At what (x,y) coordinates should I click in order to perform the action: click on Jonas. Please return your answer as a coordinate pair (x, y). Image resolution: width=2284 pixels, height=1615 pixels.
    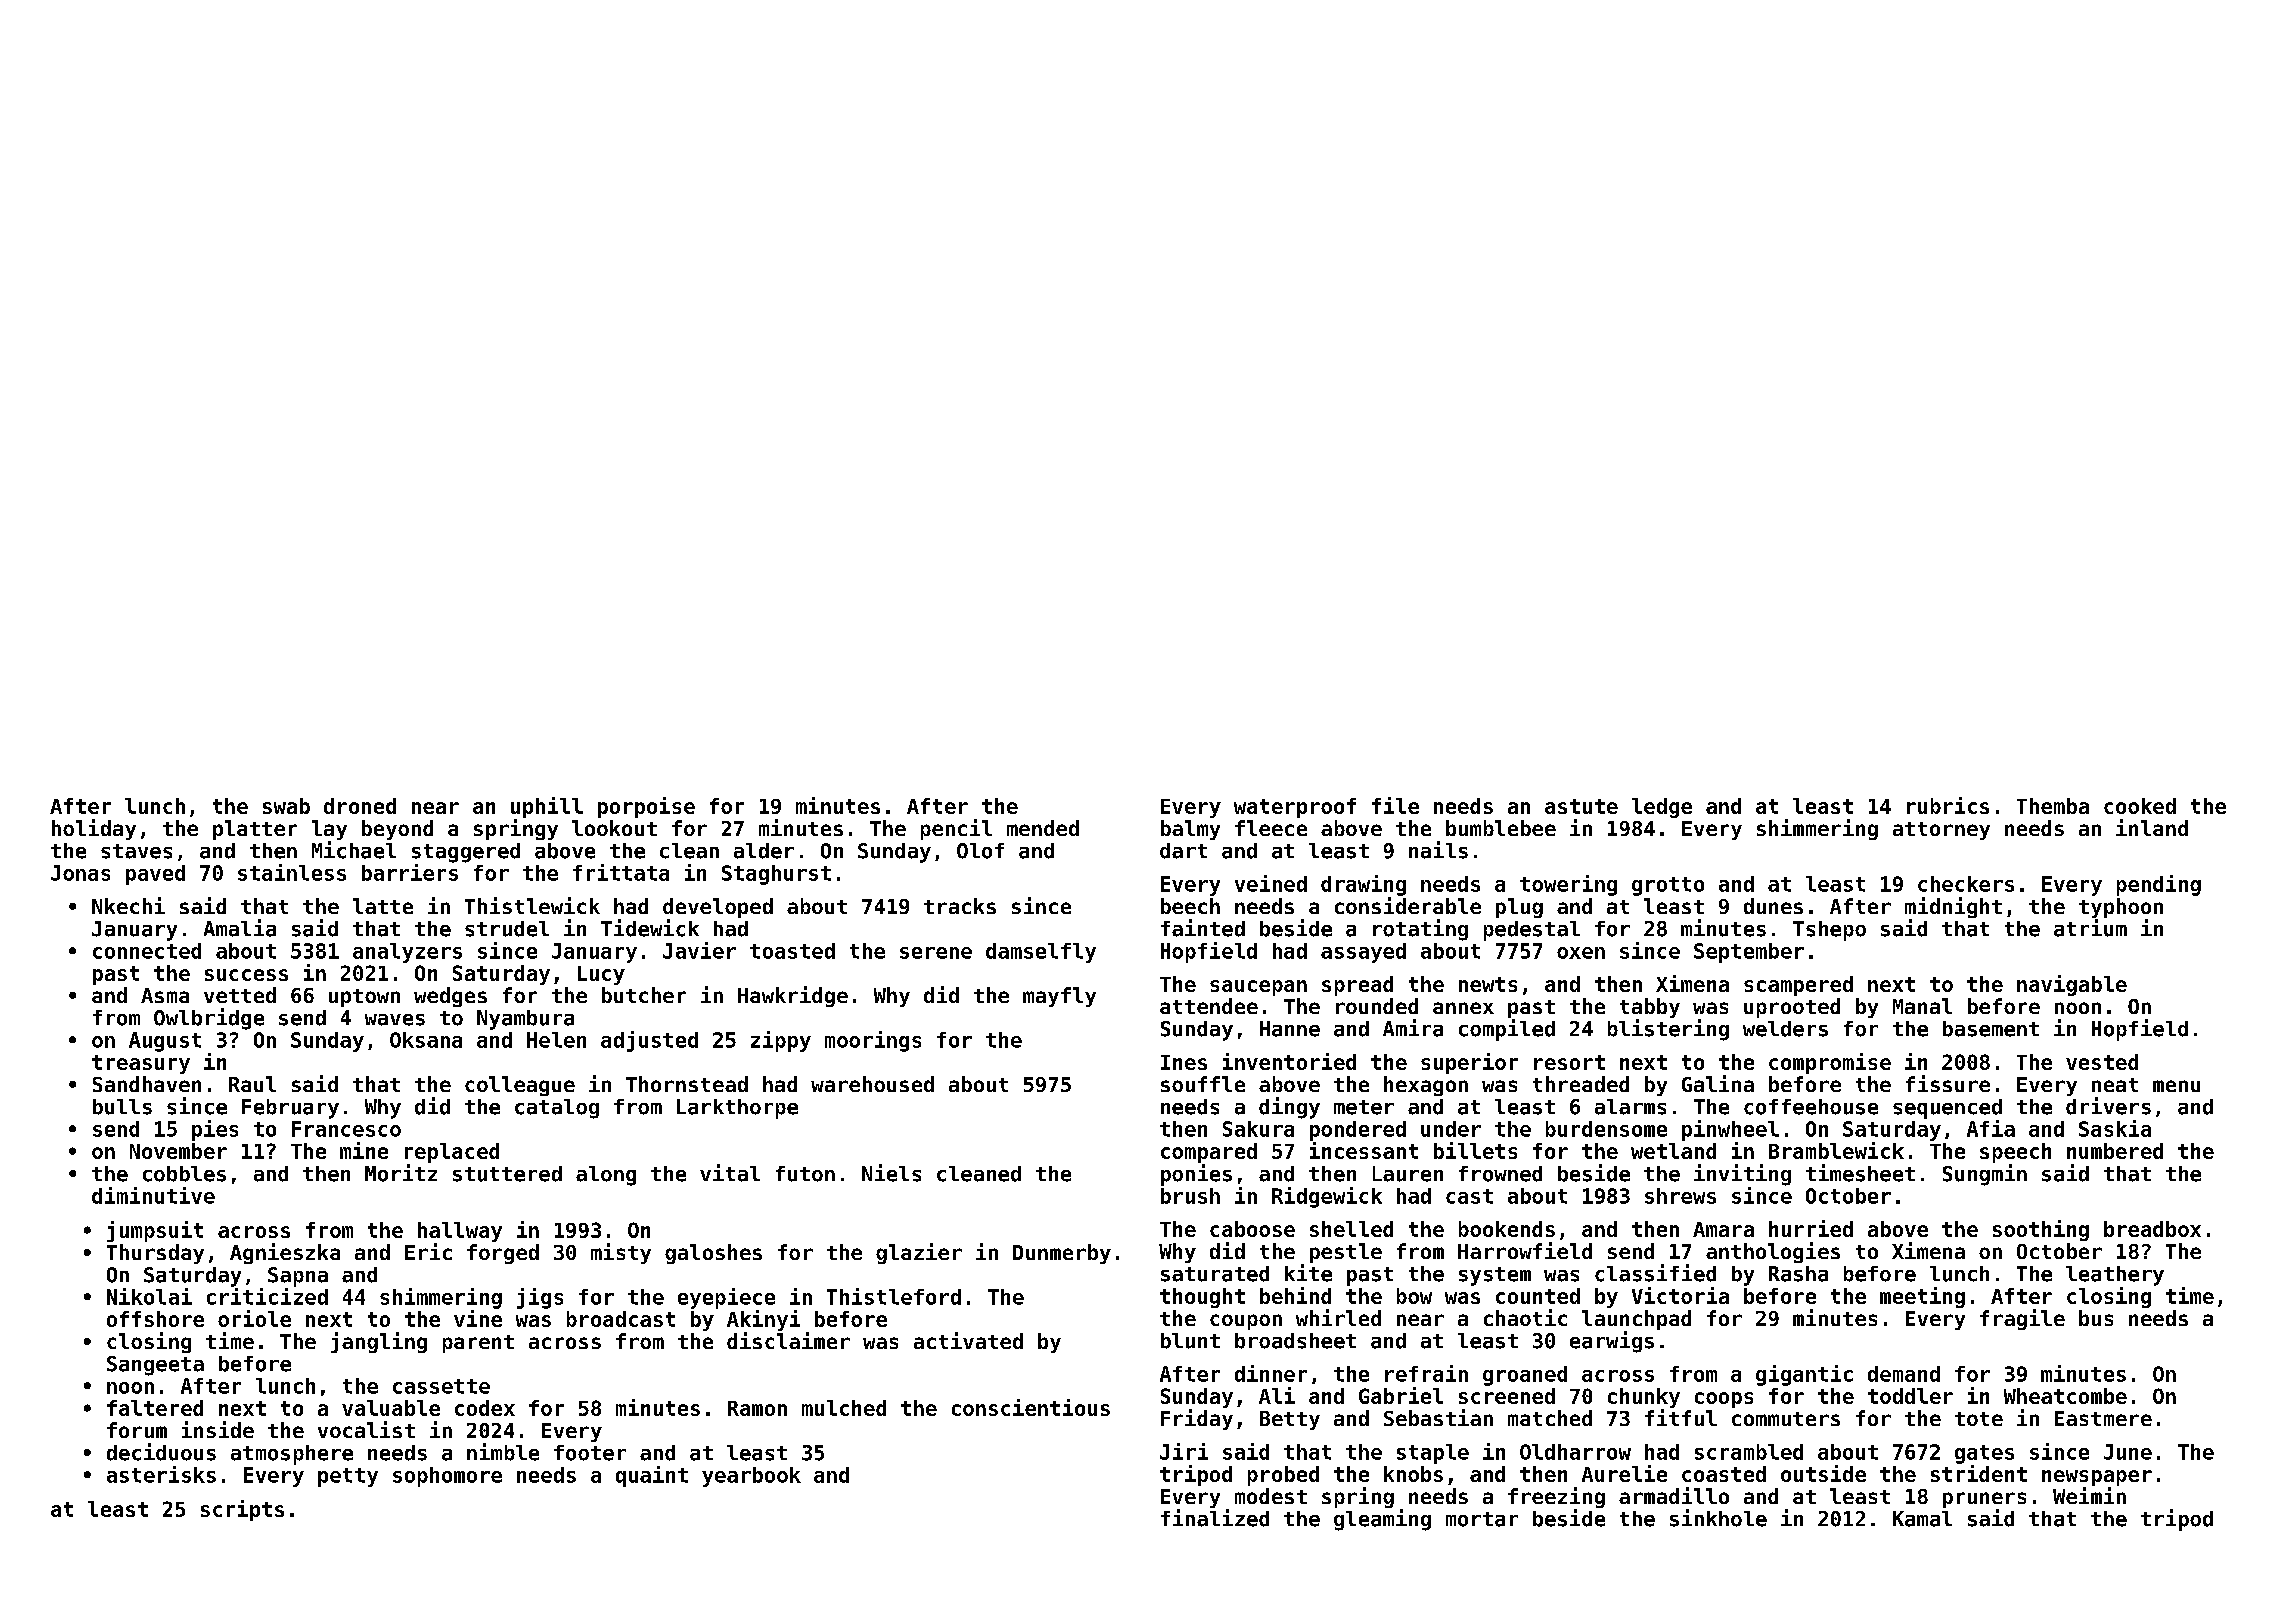
    Looking at the image, I should click on (80, 873).
